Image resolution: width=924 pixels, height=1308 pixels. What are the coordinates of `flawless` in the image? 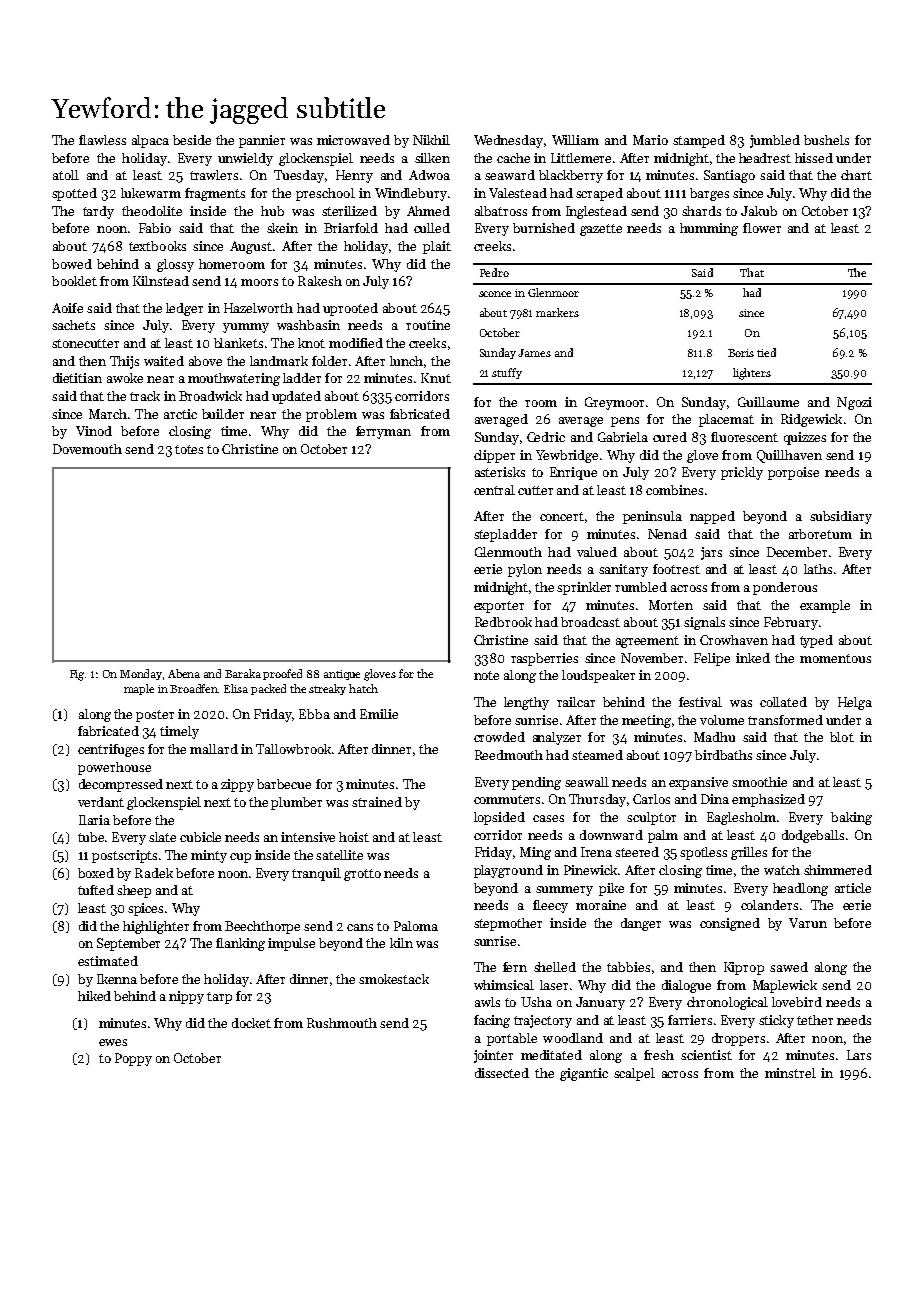 It's located at (102, 140).
